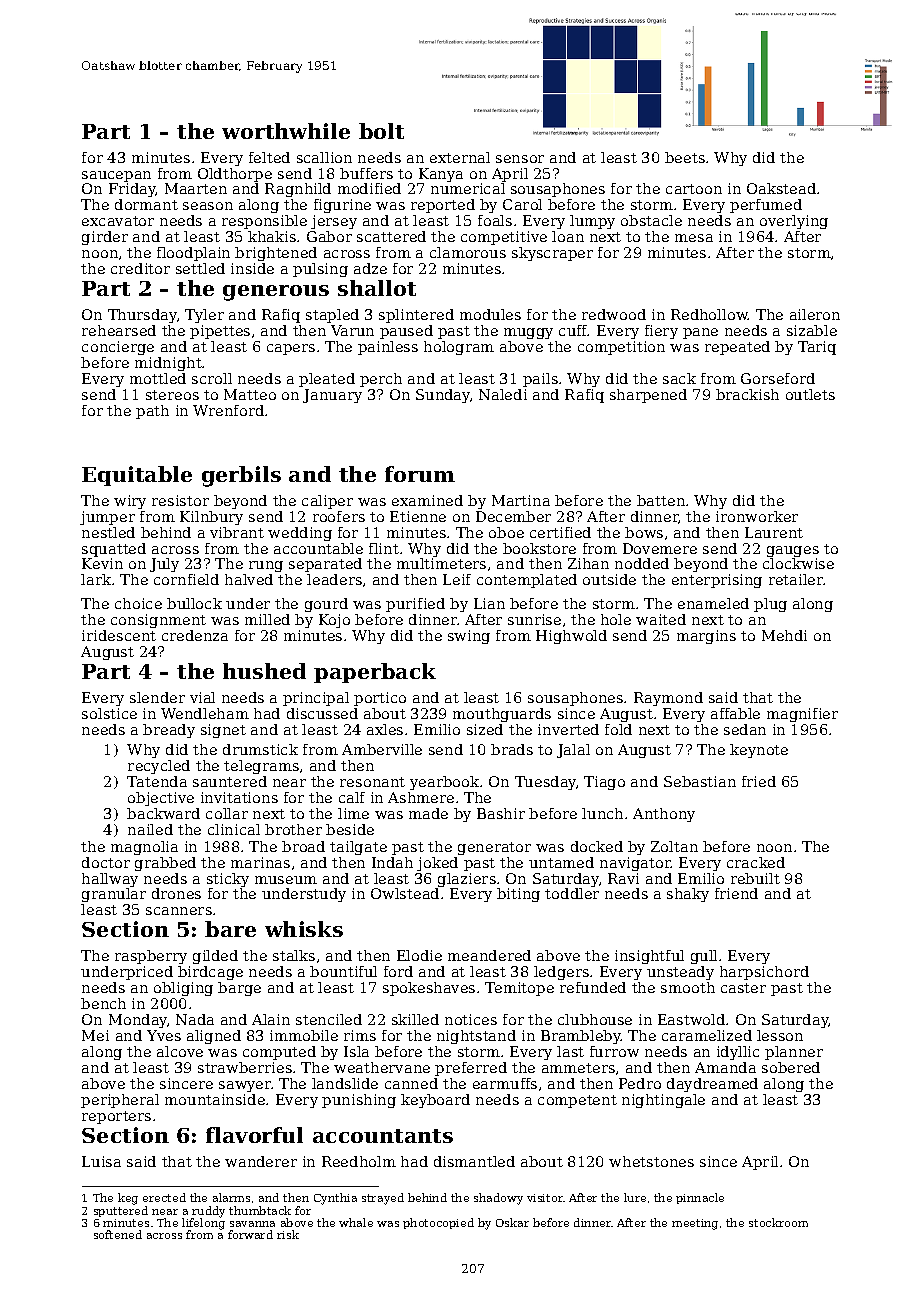 The width and height of the page is (924, 1308). I want to click on paperback, so click(375, 673).
